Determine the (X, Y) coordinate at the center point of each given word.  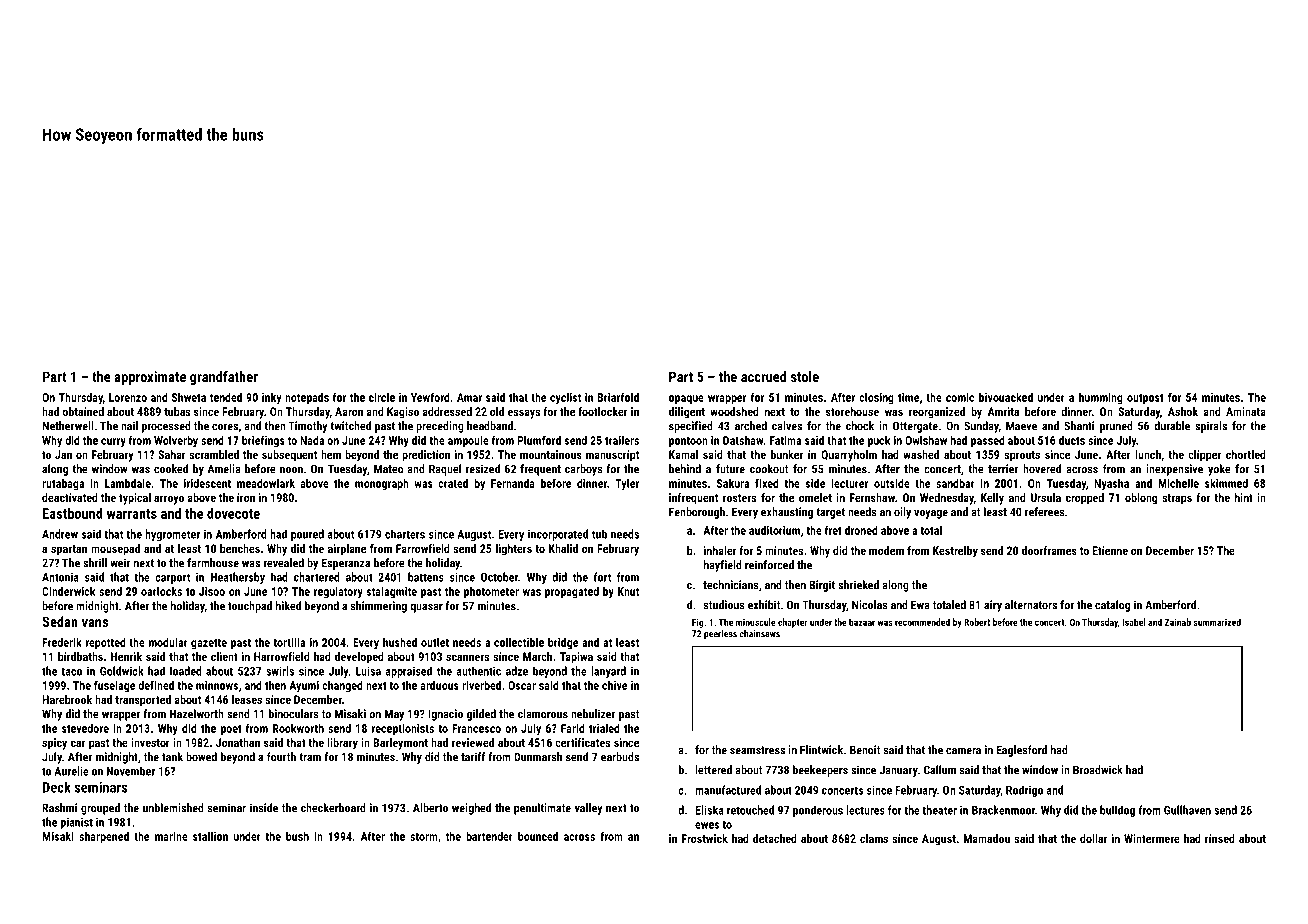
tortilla (289, 642)
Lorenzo (128, 397)
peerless (720, 634)
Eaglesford (1021, 751)
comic (960, 397)
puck (879, 441)
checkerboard (333, 808)
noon (291, 470)
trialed (604, 728)
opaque (686, 399)
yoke (1219, 470)
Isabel (1134, 622)
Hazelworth (197, 714)
